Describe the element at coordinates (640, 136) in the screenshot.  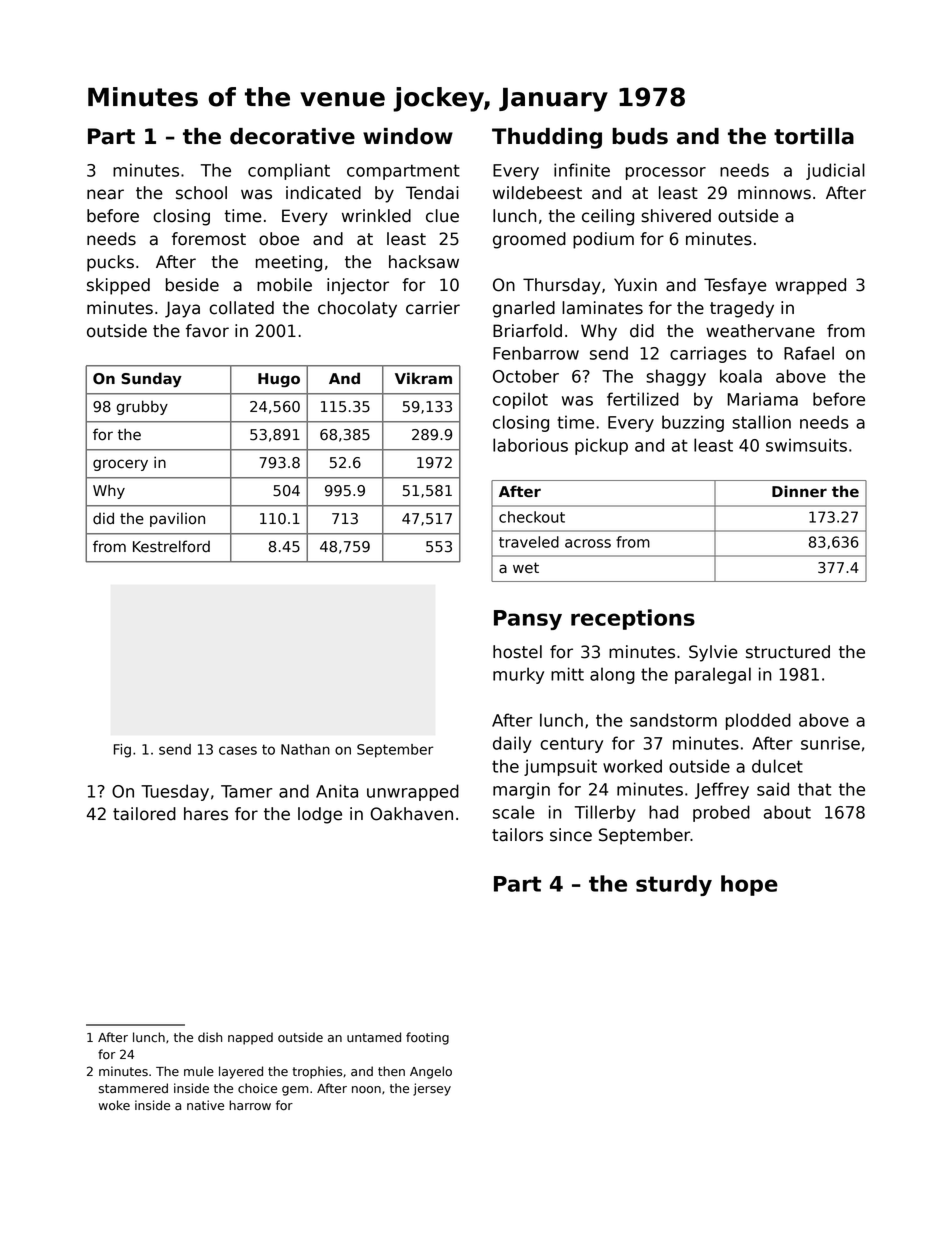
I see `buds` at that location.
